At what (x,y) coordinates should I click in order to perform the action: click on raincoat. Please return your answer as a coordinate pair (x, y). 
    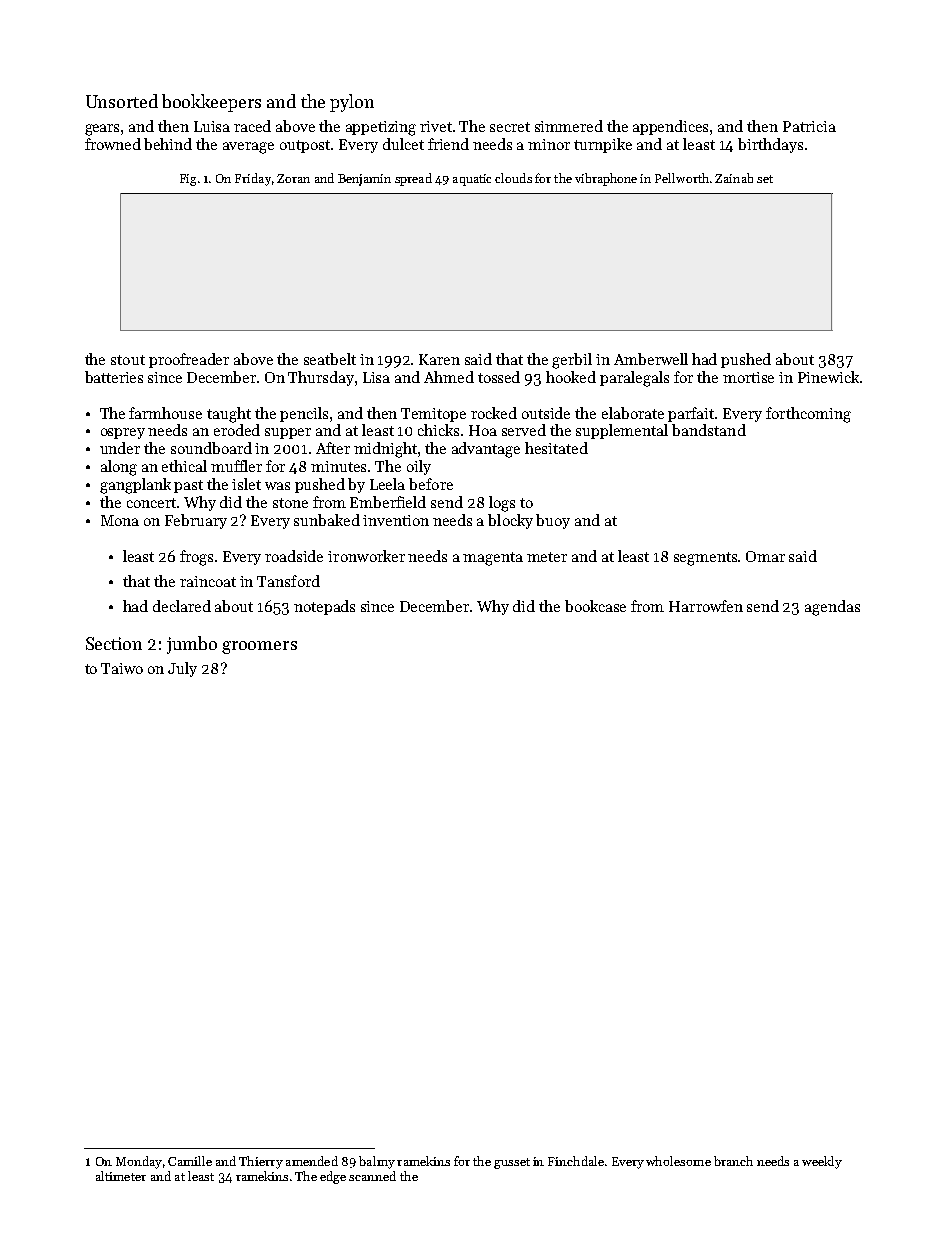
    Looking at the image, I should click on (208, 581).
